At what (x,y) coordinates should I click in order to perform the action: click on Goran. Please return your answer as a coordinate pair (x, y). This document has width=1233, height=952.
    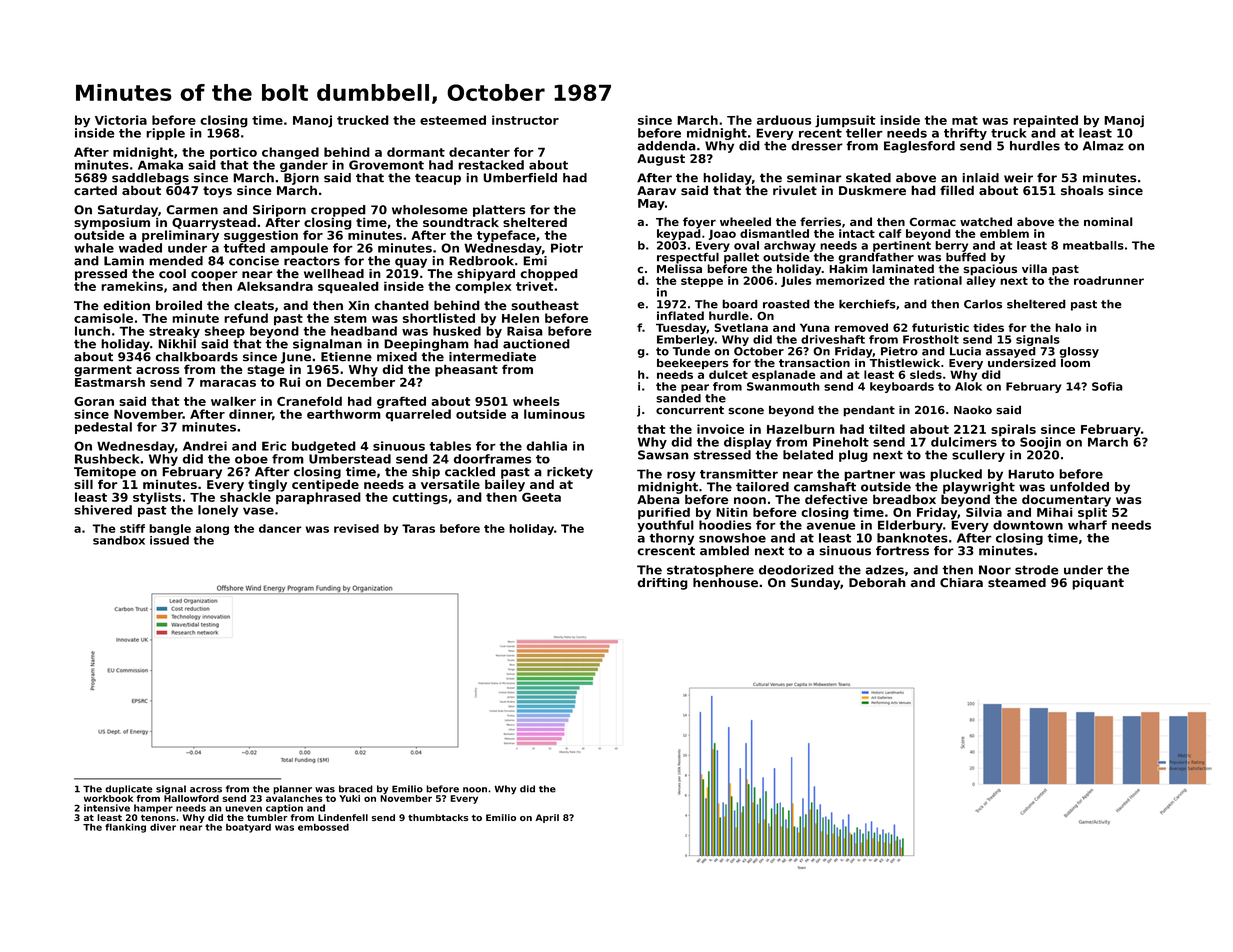
    Looking at the image, I should click on (94, 401).
